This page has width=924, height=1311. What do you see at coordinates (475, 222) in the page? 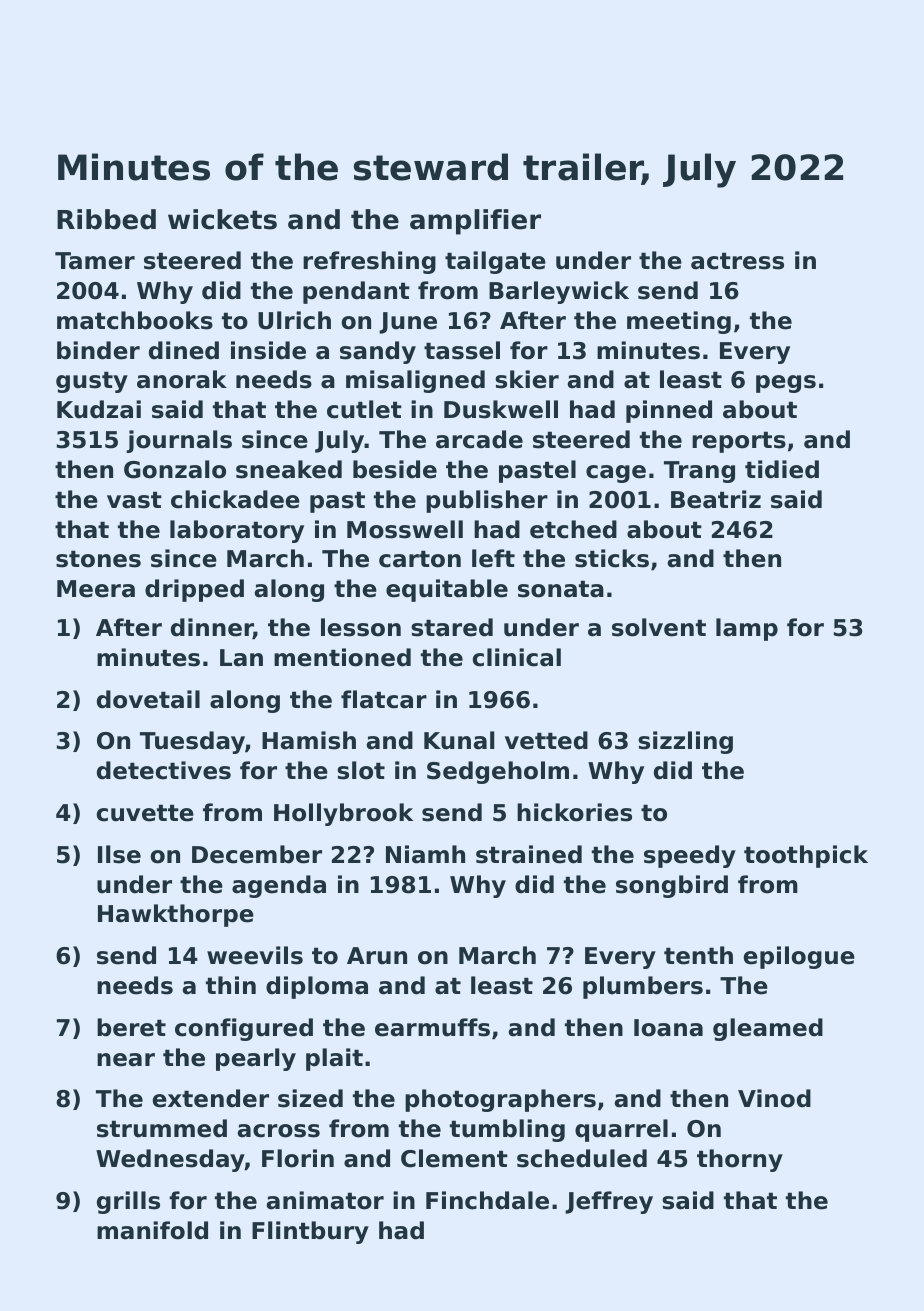
I see `amplifier` at bounding box center [475, 222].
